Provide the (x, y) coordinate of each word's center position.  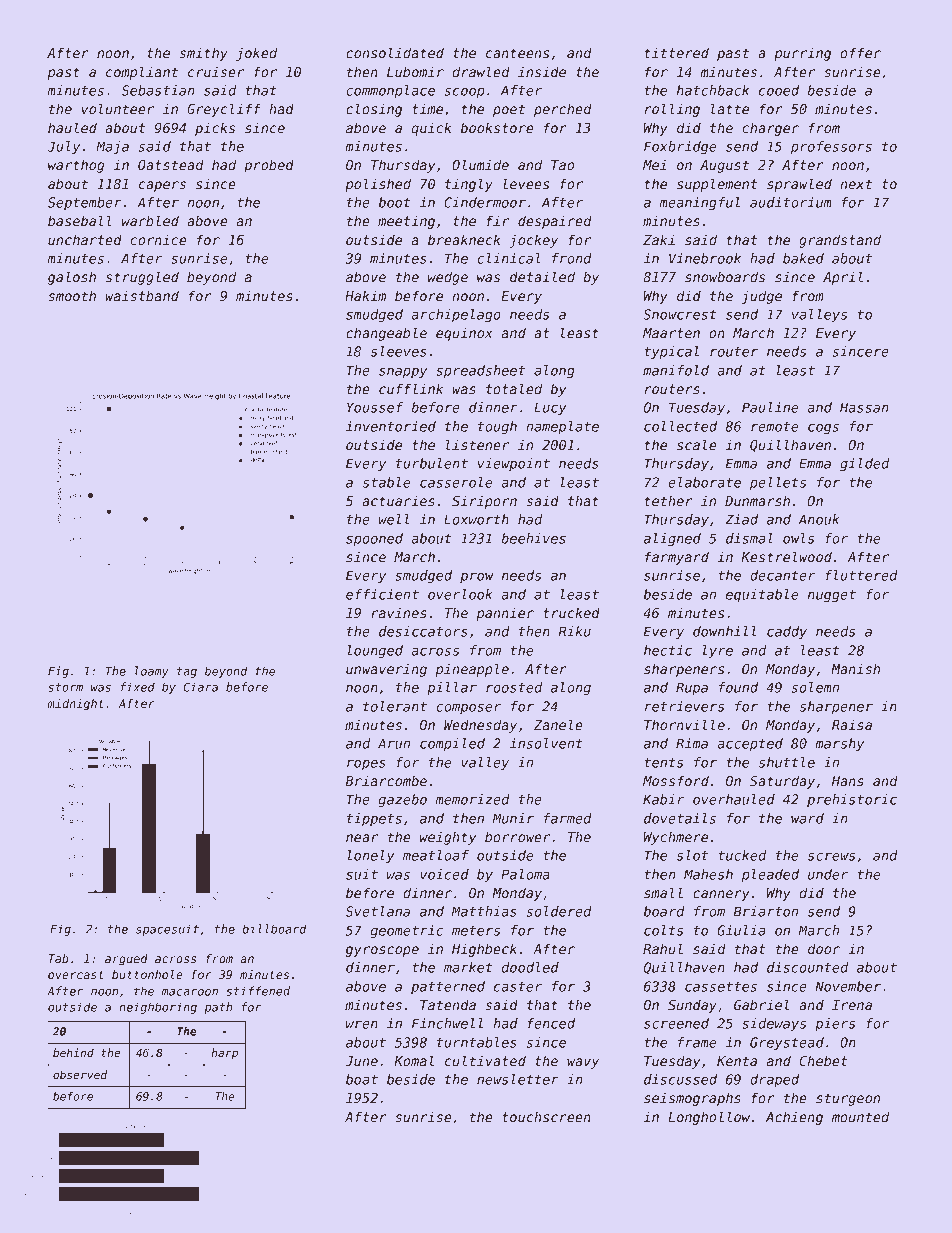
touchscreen (546, 1116)
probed (269, 166)
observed (80, 1074)
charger (770, 129)
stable (387, 482)
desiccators (423, 631)
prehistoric (852, 800)
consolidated (395, 52)
